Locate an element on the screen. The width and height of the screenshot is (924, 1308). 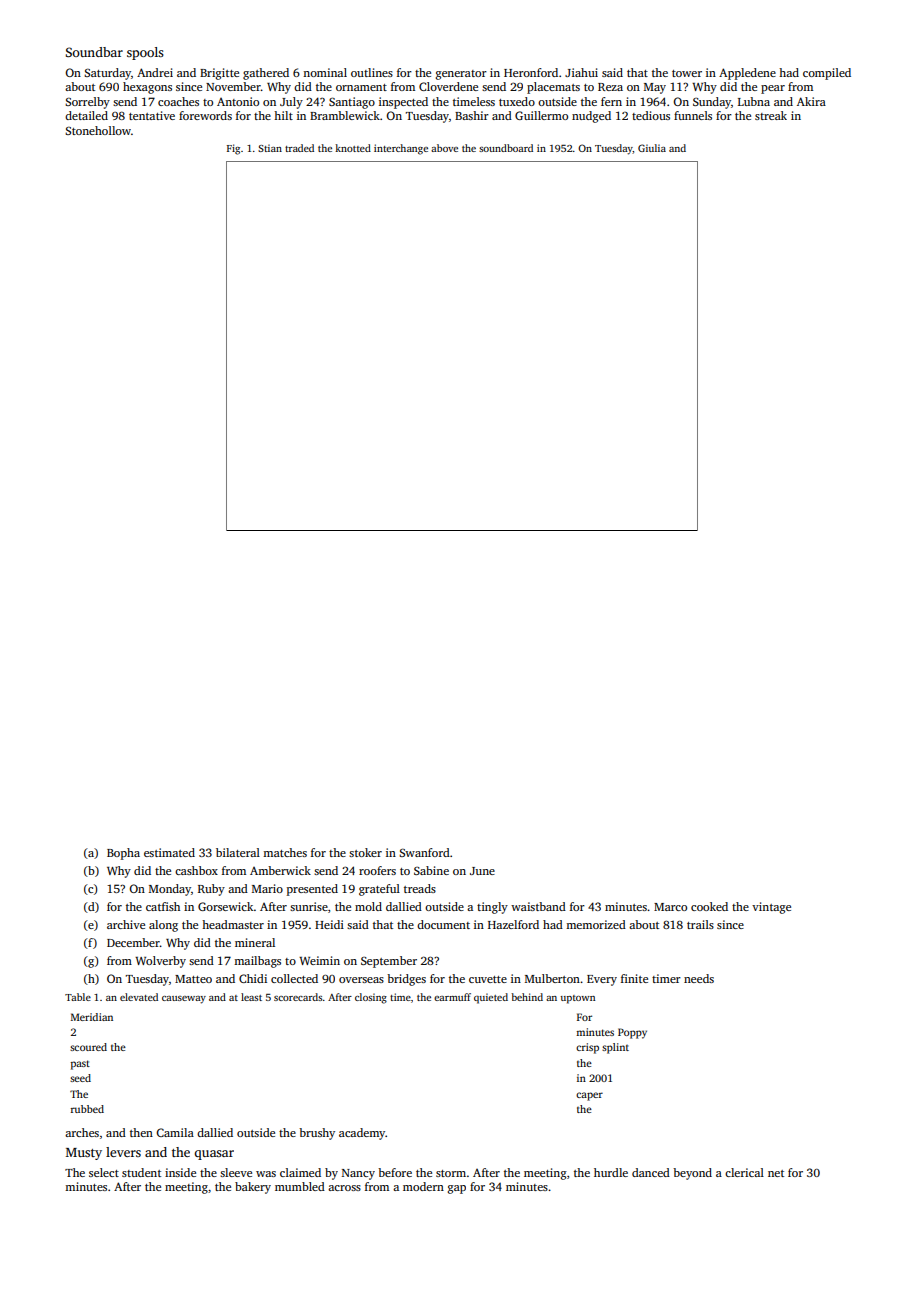
inspected is located at coordinates (403, 103).
